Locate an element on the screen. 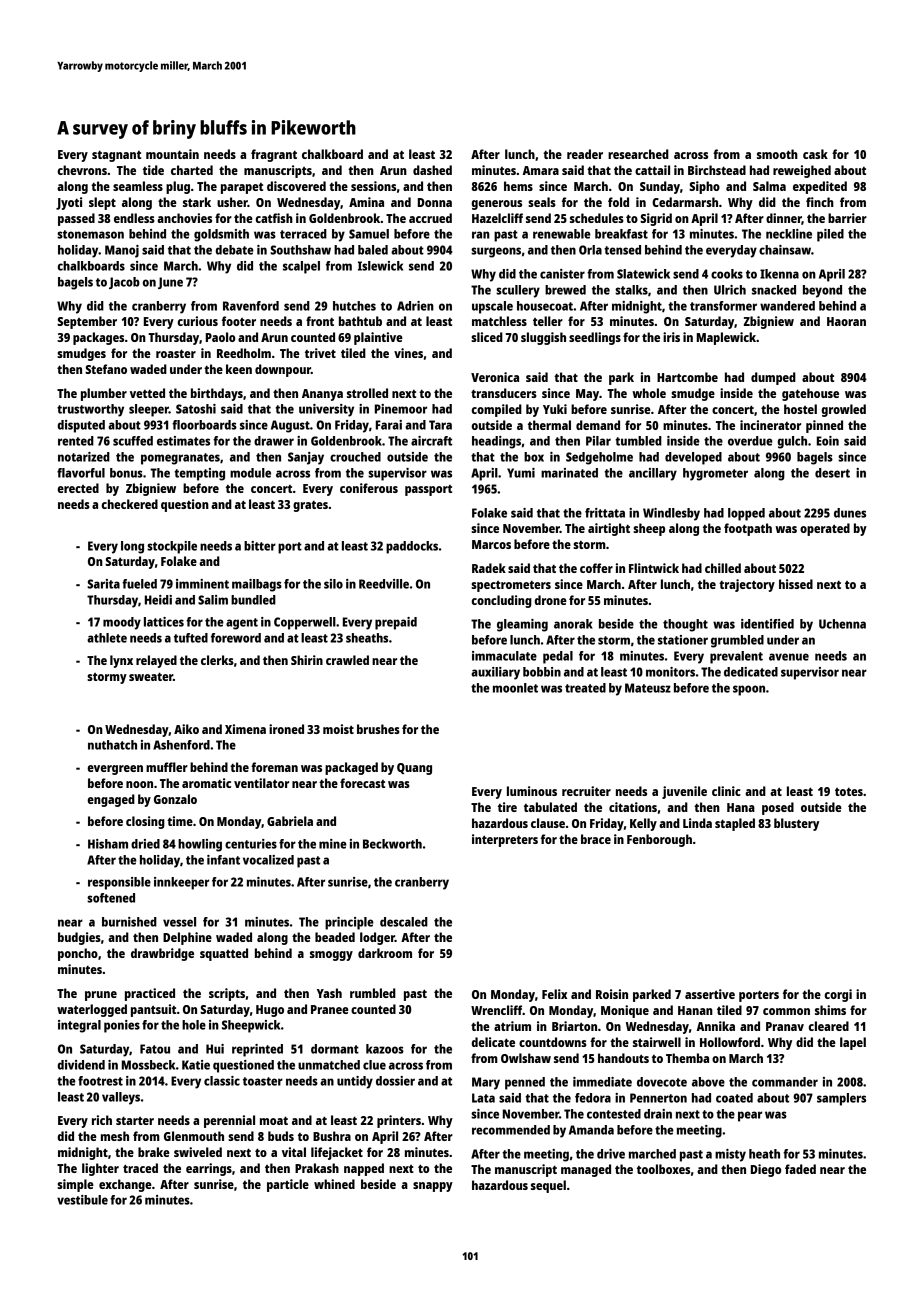 This screenshot has width=924, height=1308. researched is located at coordinates (638, 154).
